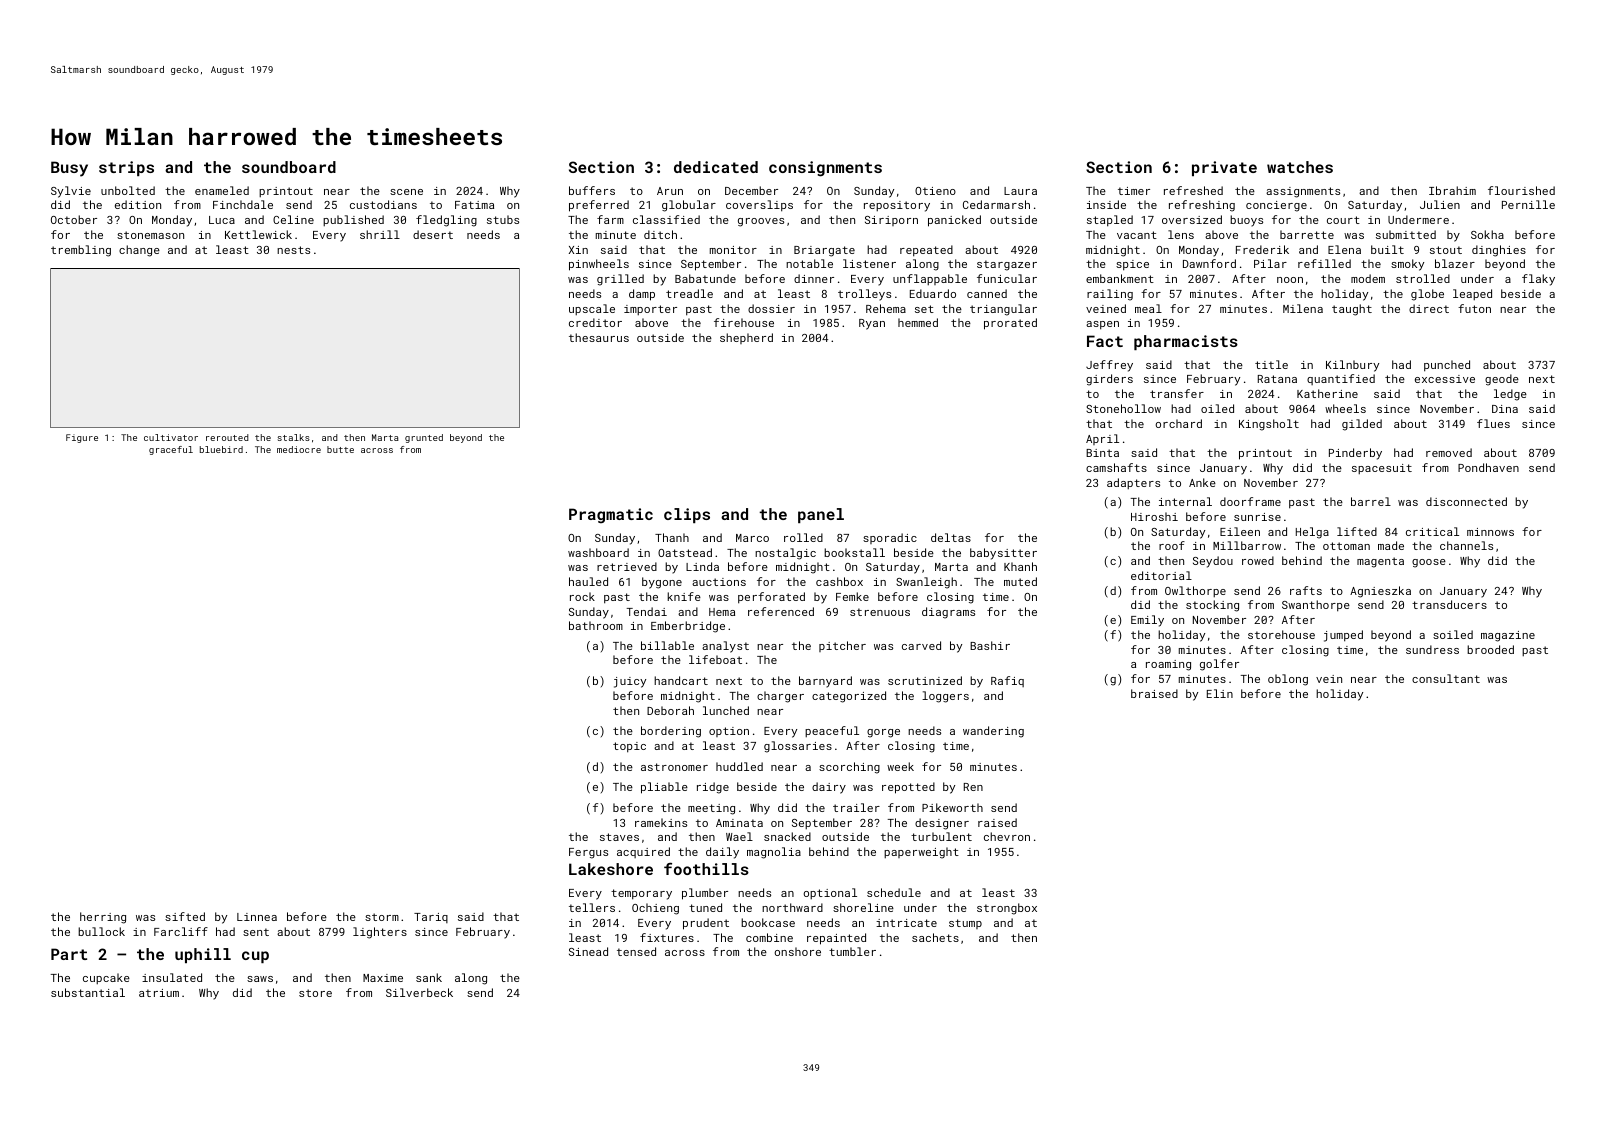  I want to click on nests, so click(293, 250).
